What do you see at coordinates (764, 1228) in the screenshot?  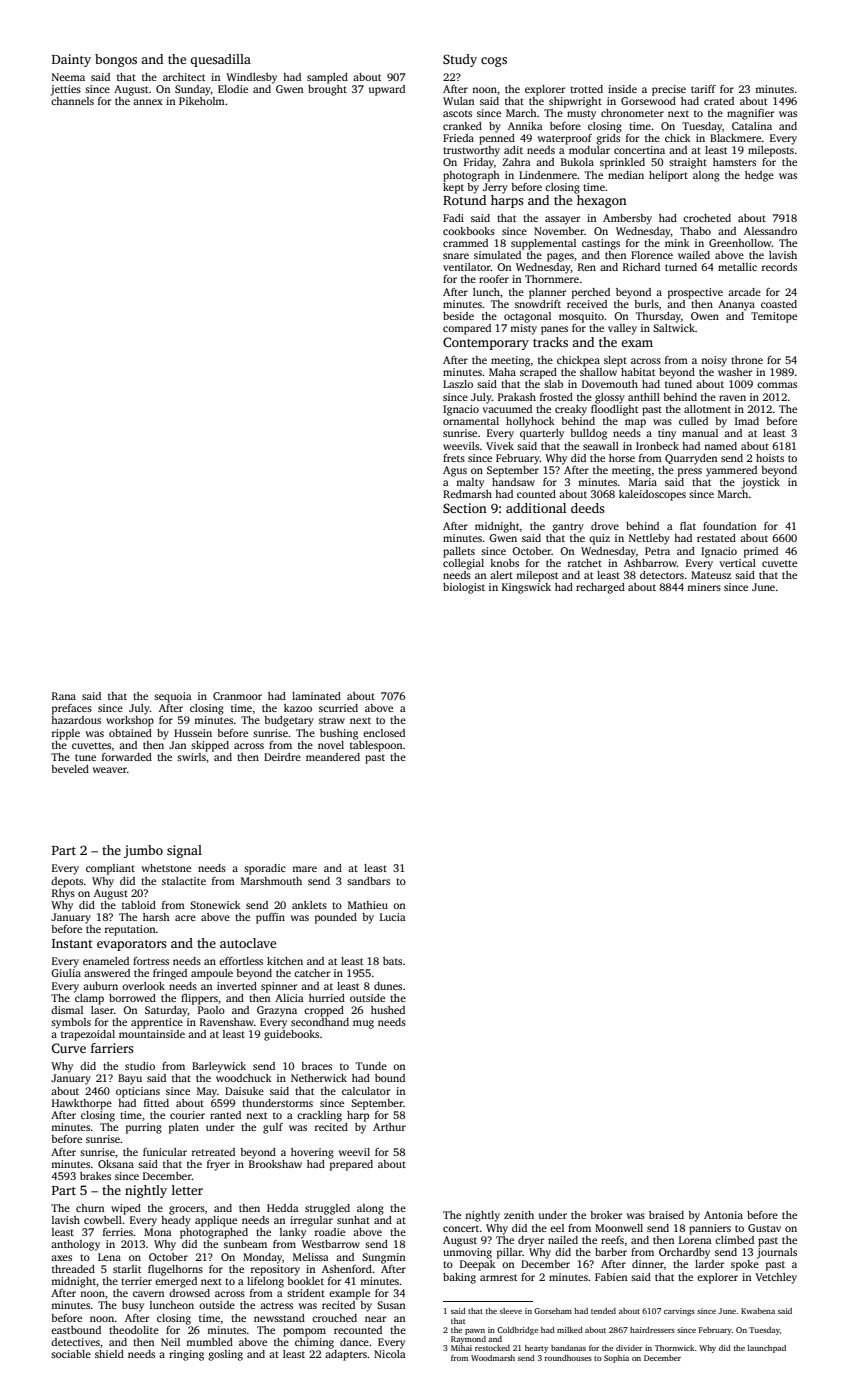 I see `Gustav` at bounding box center [764, 1228].
